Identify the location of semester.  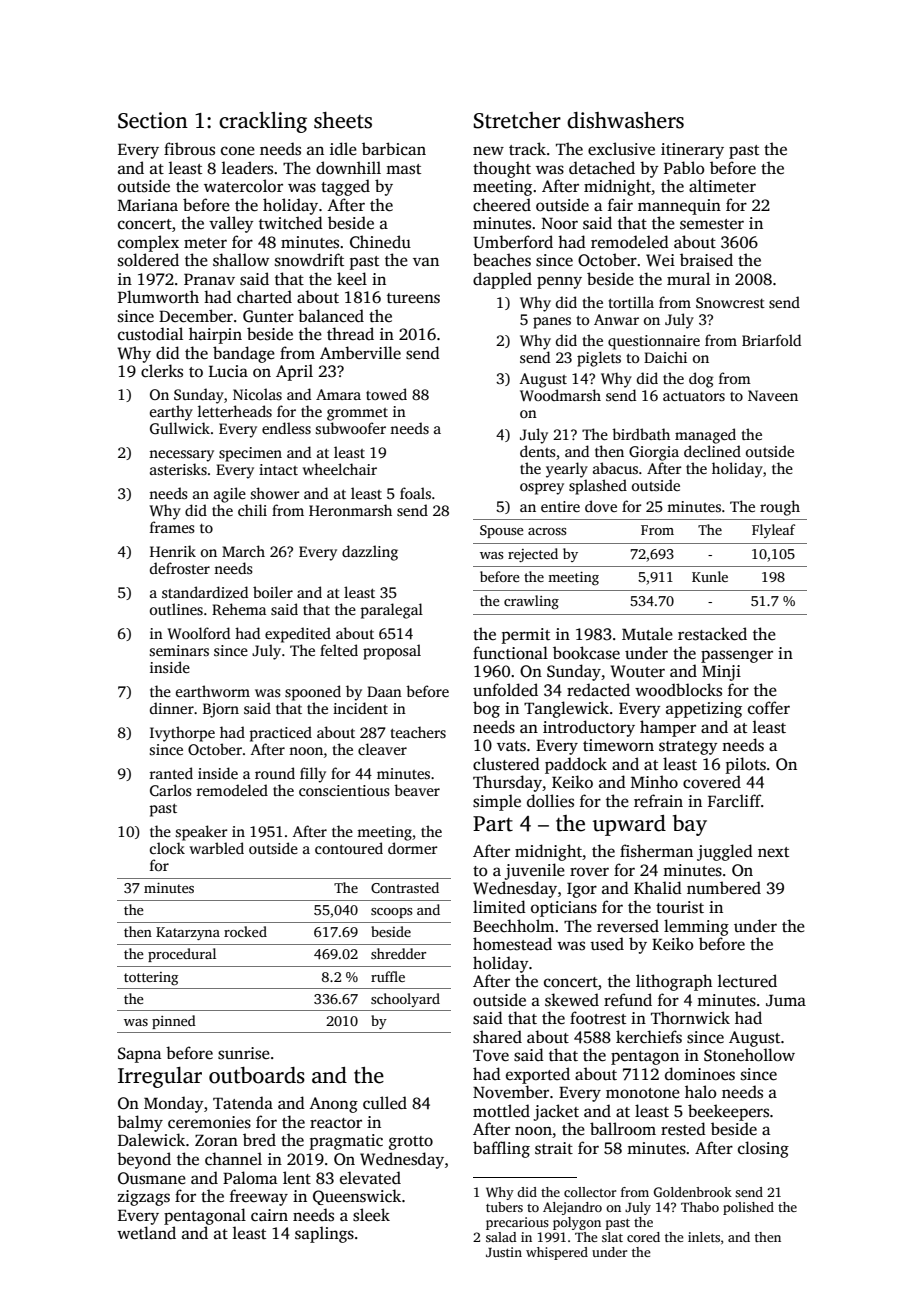
(712, 224).
